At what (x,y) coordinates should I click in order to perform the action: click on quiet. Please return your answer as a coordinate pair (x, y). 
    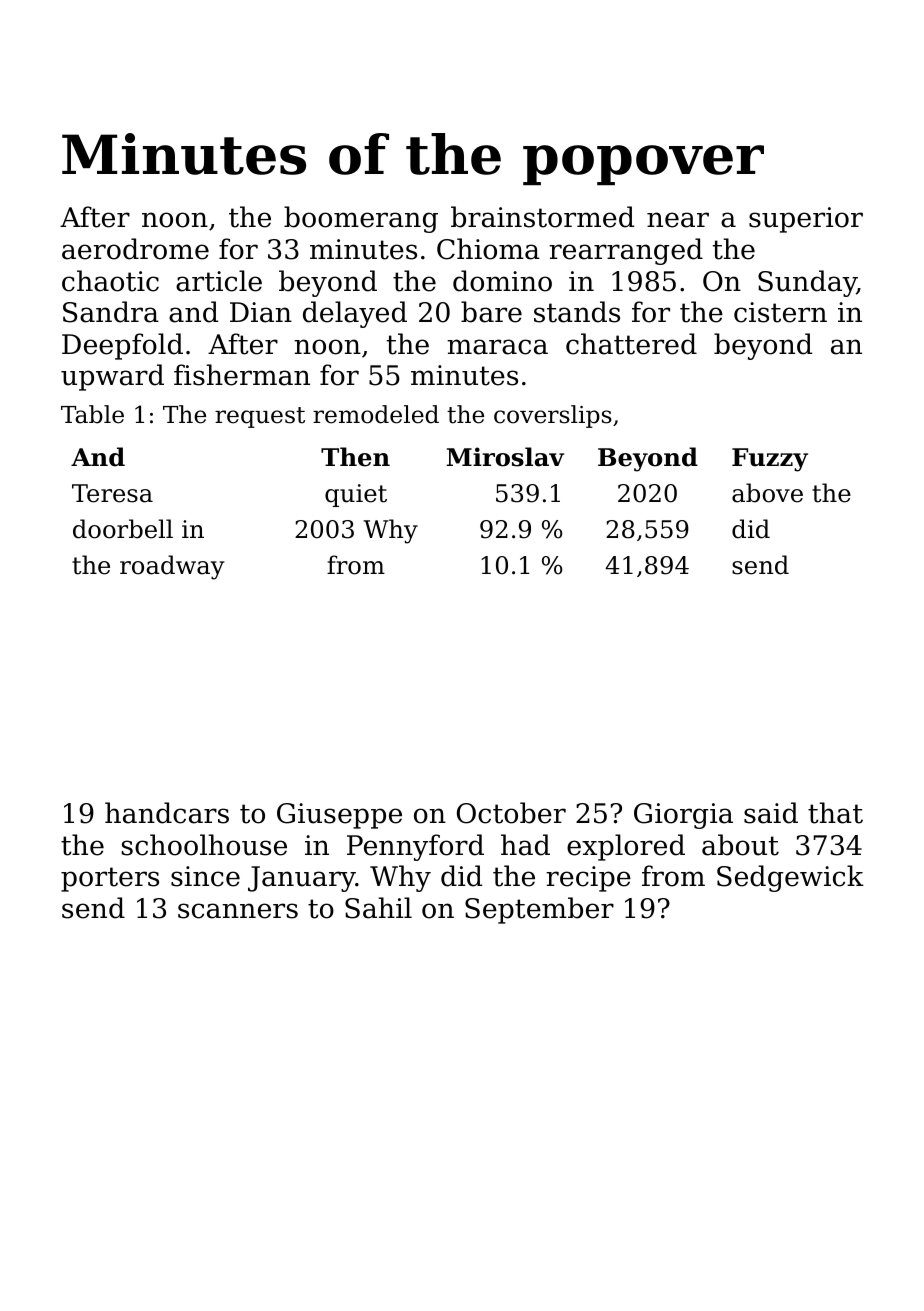
    Looking at the image, I should click on (356, 495).
